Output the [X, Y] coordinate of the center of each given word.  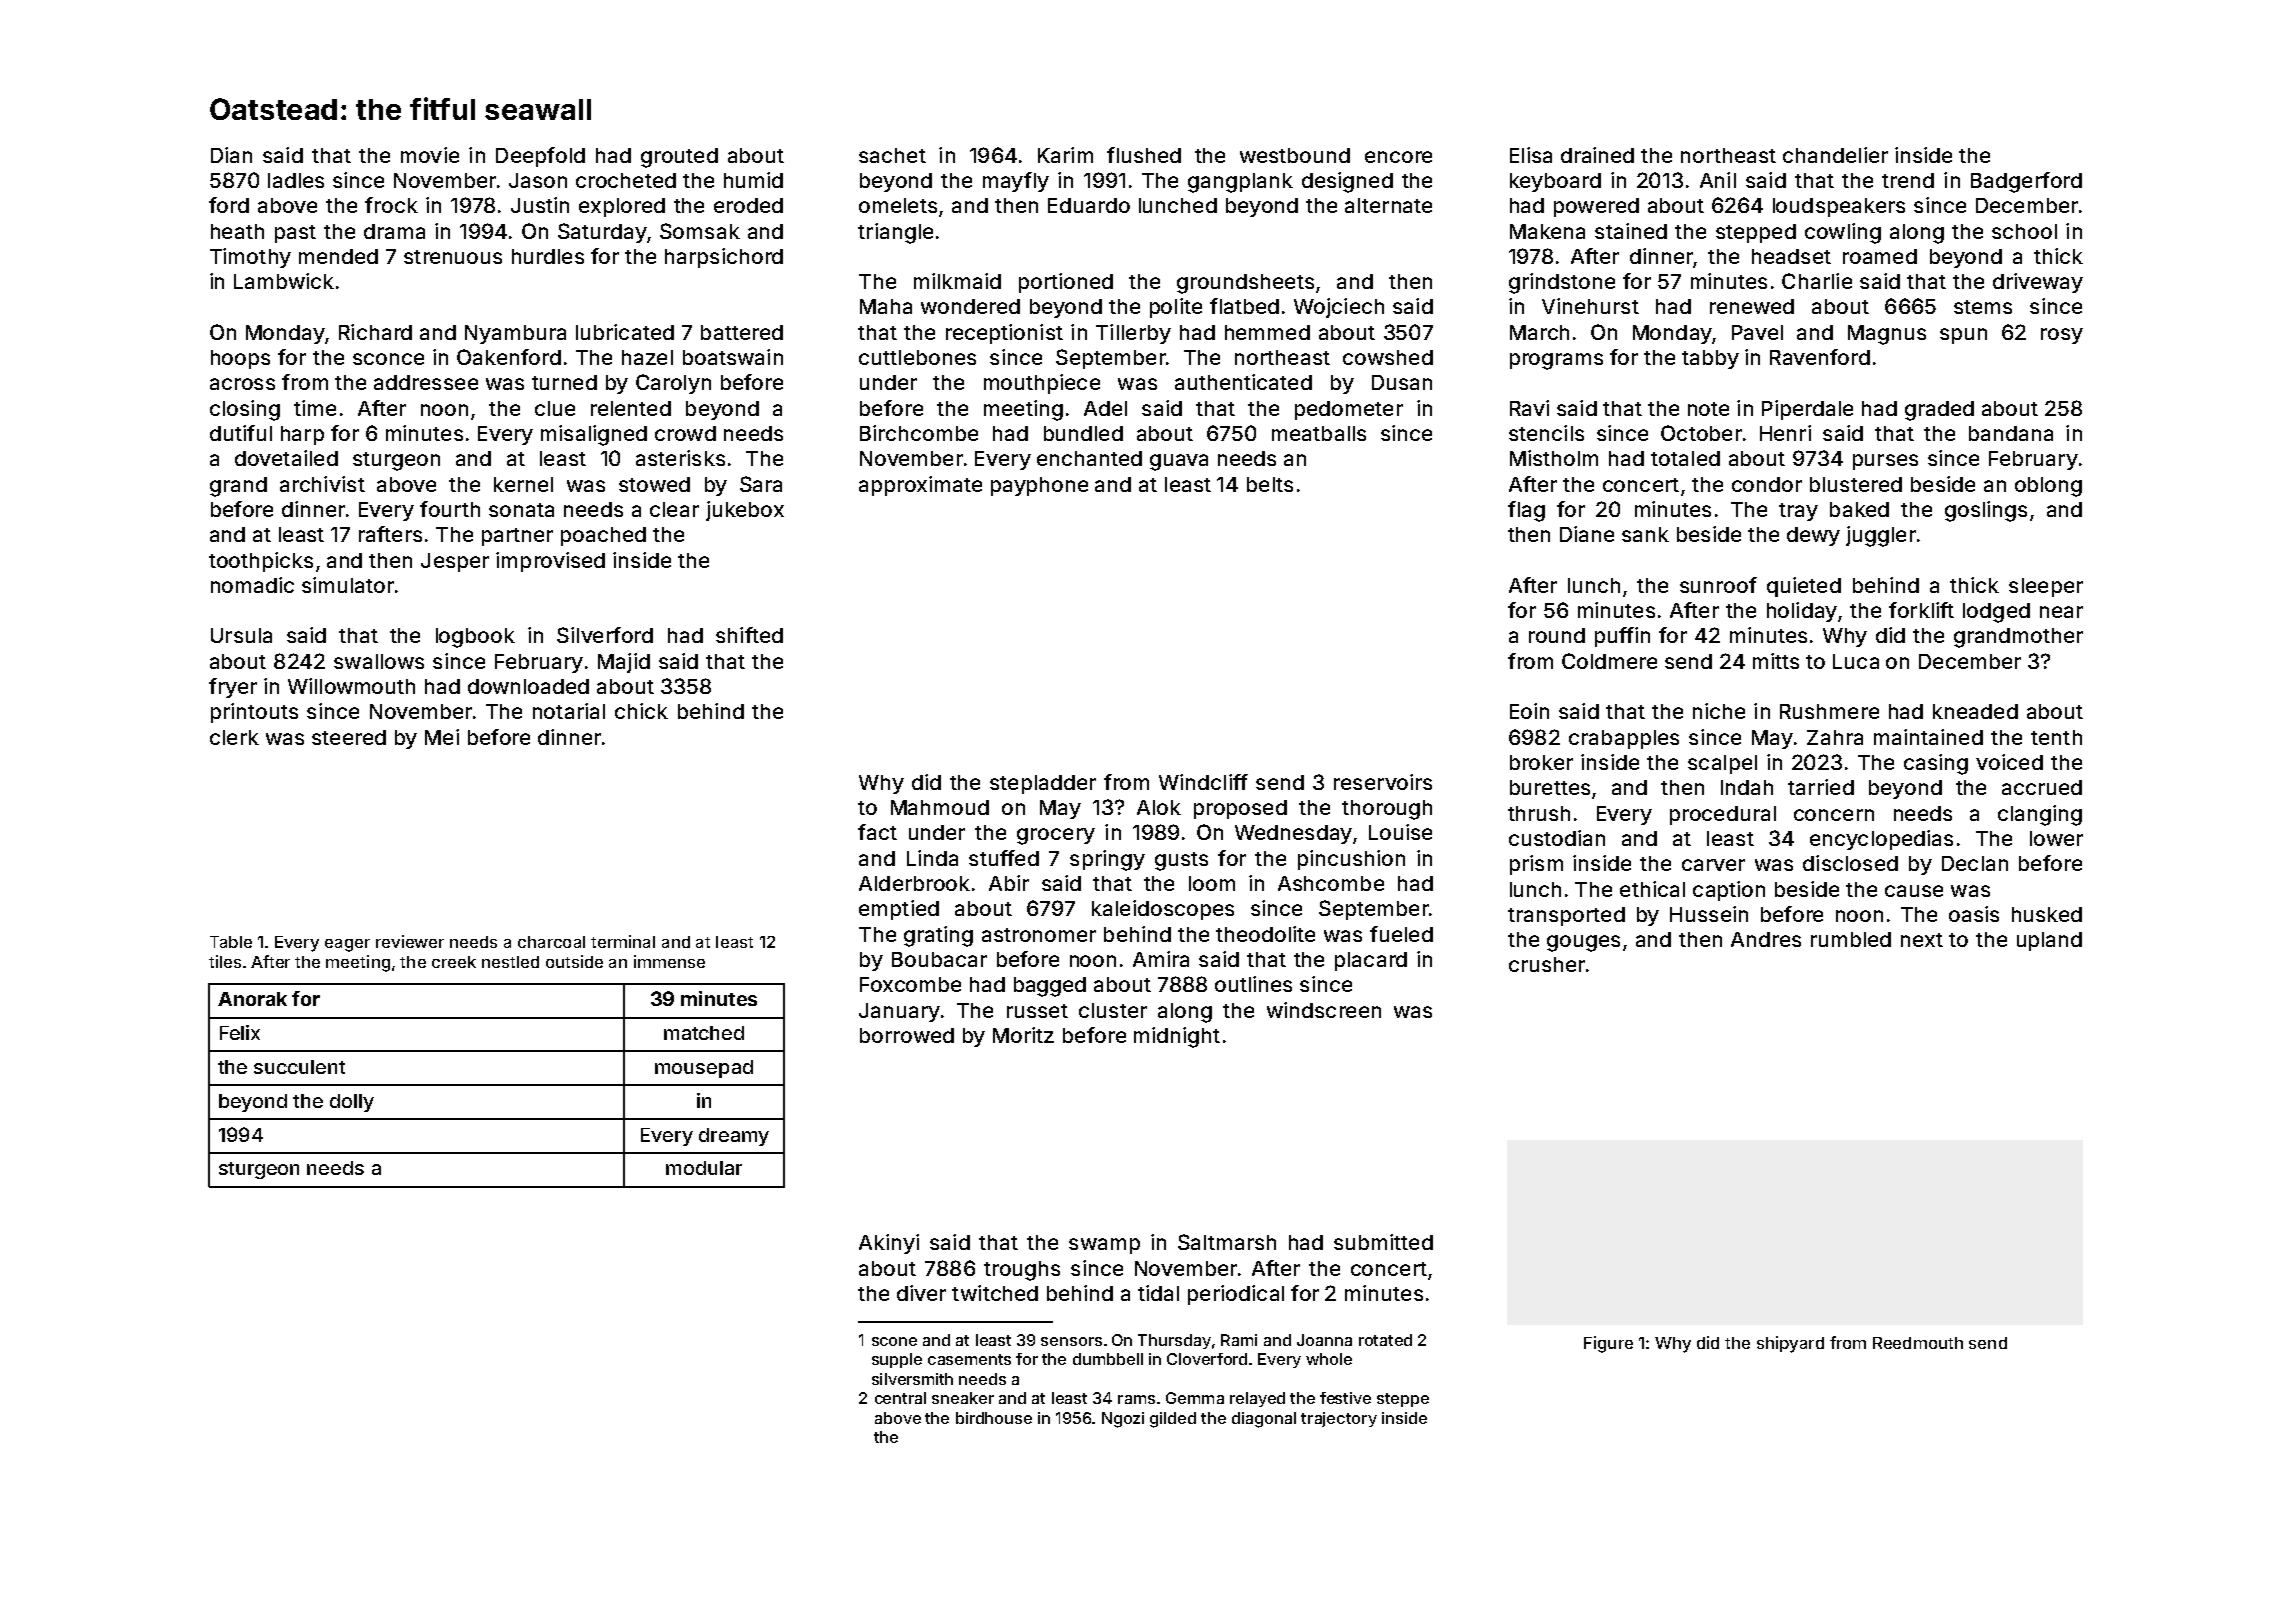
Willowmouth [351, 686]
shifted [749, 635]
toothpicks [261, 562]
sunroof [1718, 585]
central [900, 1398]
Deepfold [540, 157]
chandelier [1835, 155]
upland [2049, 941]
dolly [352, 1103]
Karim [1065, 155]
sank [1645, 534]
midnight [1177, 1037]
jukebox [745, 511]
